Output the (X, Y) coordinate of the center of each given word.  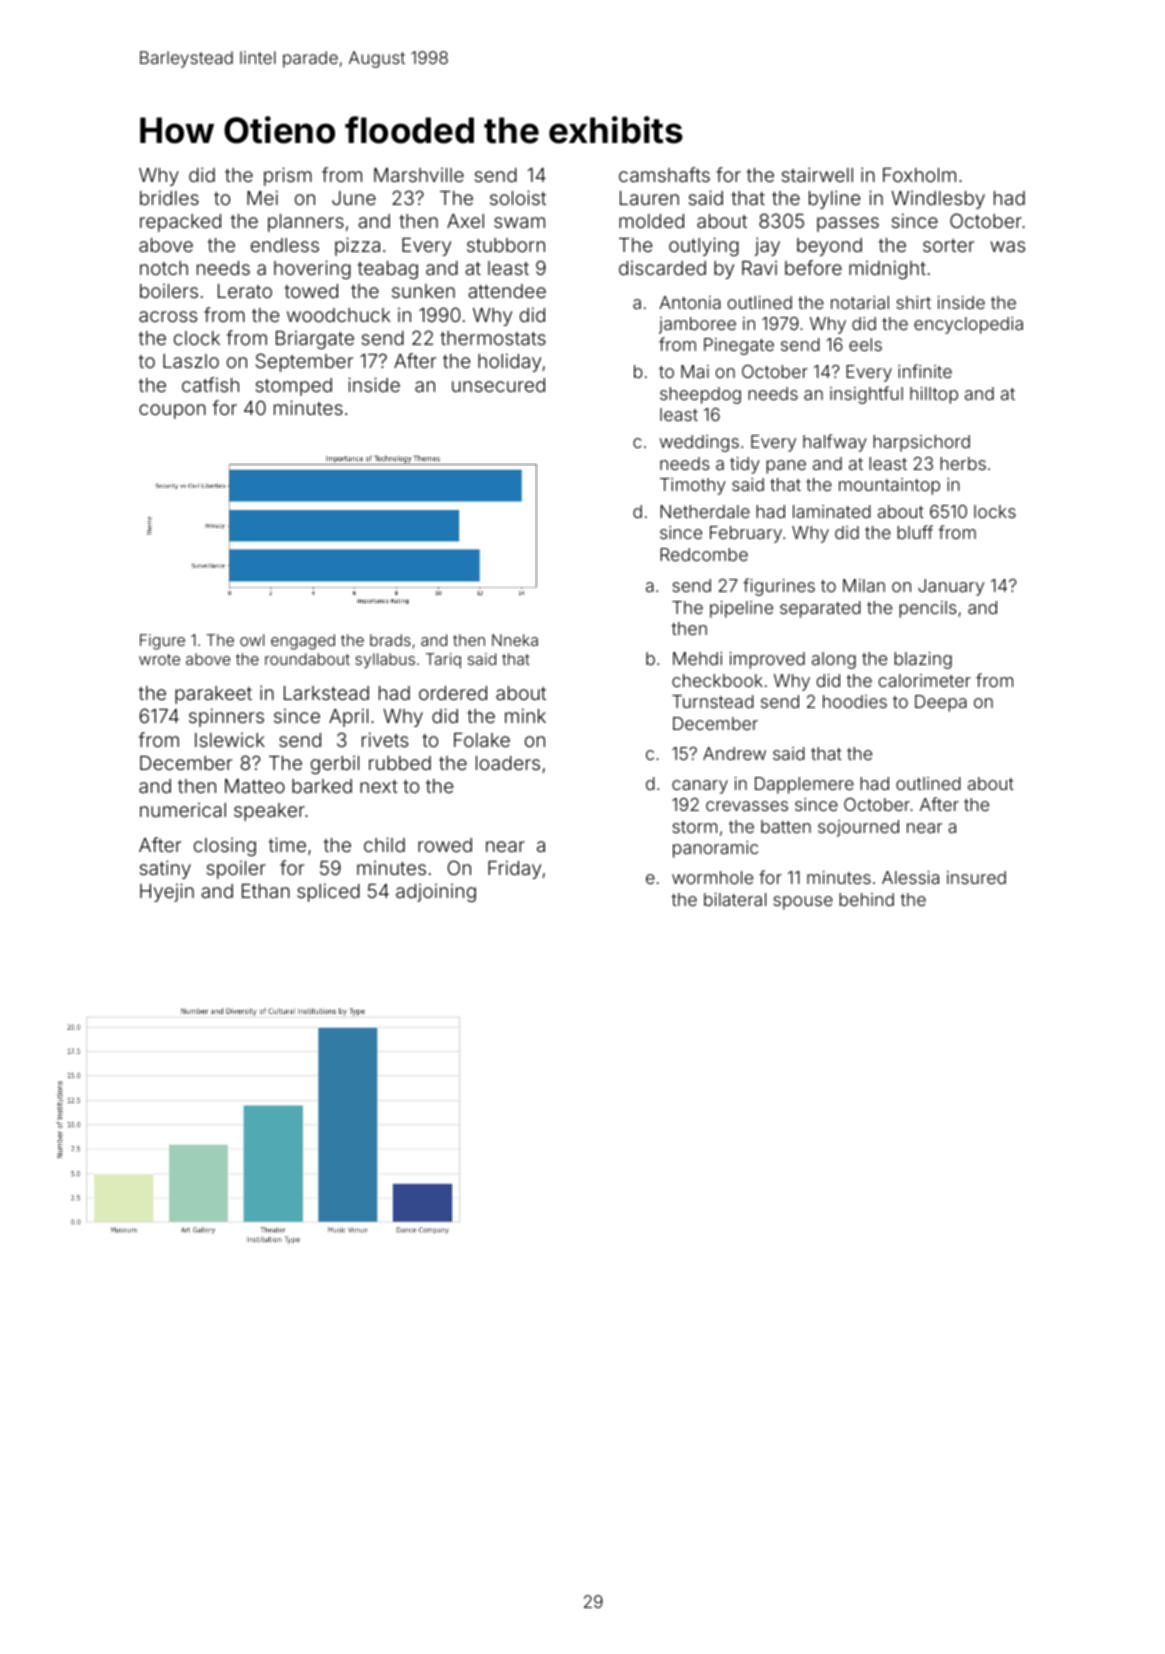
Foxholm (919, 175)
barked (322, 786)
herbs (963, 463)
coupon (172, 411)
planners (306, 223)
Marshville (419, 175)
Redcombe (704, 554)
